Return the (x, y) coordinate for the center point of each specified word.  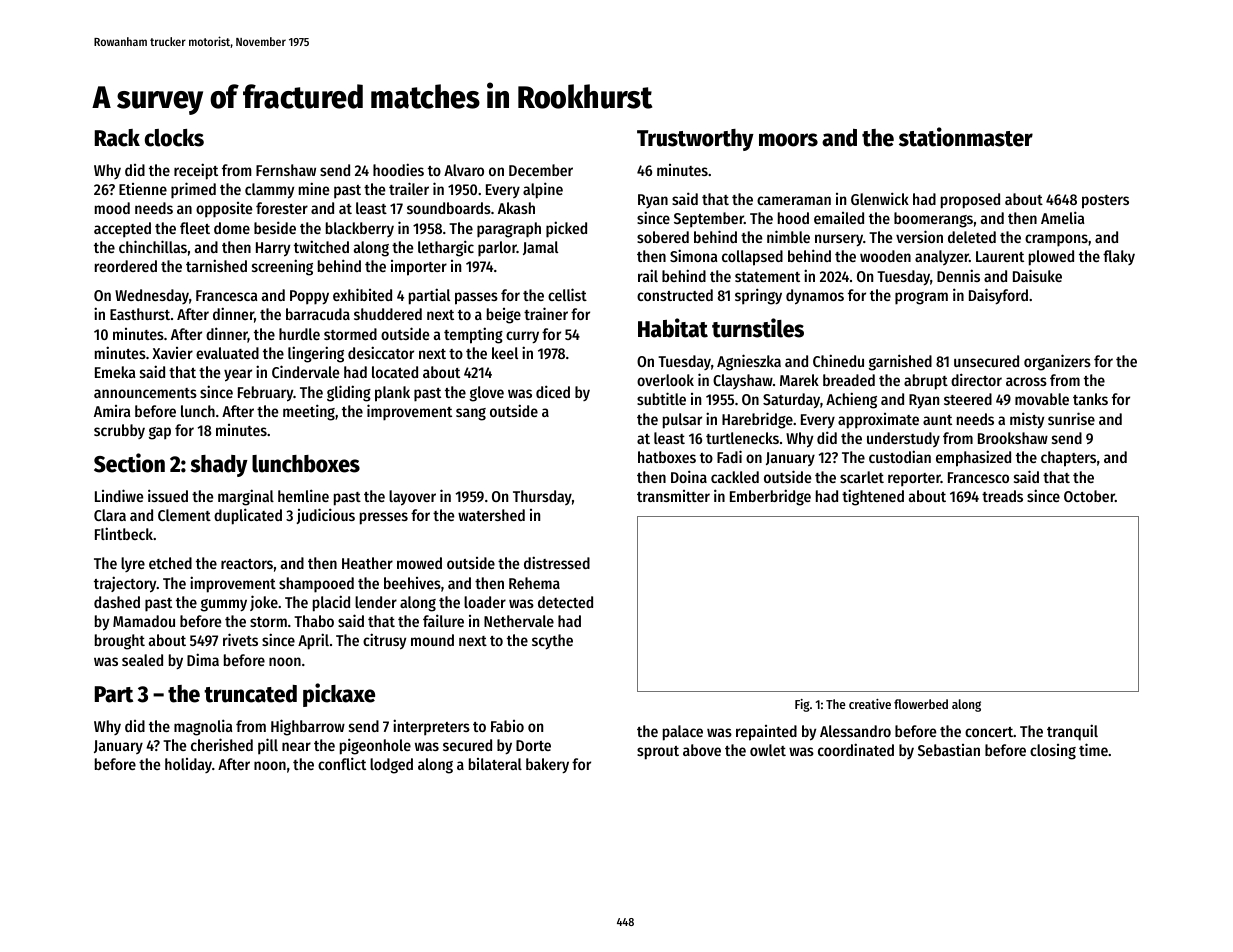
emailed (839, 218)
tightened (873, 497)
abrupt (926, 382)
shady (219, 466)
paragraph (509, 230)
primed (193, 190)
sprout (658, 753)
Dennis (958, 275)
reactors (247, 564)
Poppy (309, 297)
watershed (491, 515)
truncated (250, 694)
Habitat (673, 328)
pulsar (682, 421)
